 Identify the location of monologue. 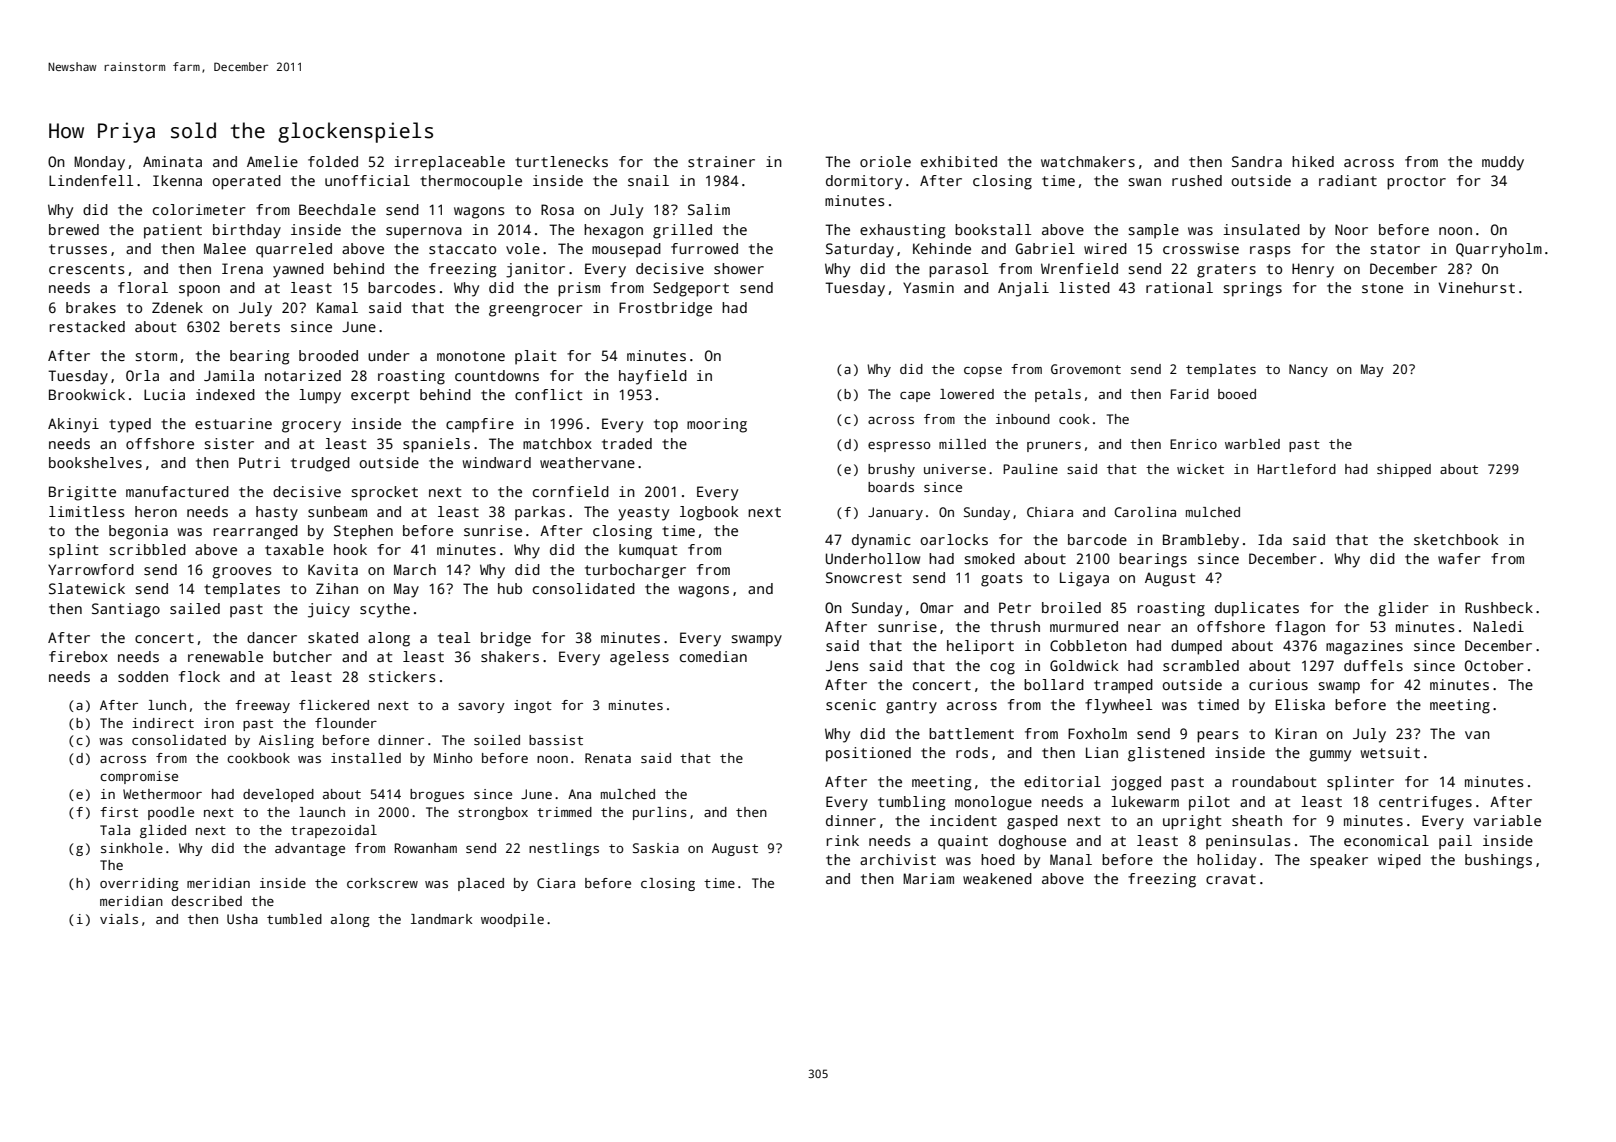
(993, 803).
